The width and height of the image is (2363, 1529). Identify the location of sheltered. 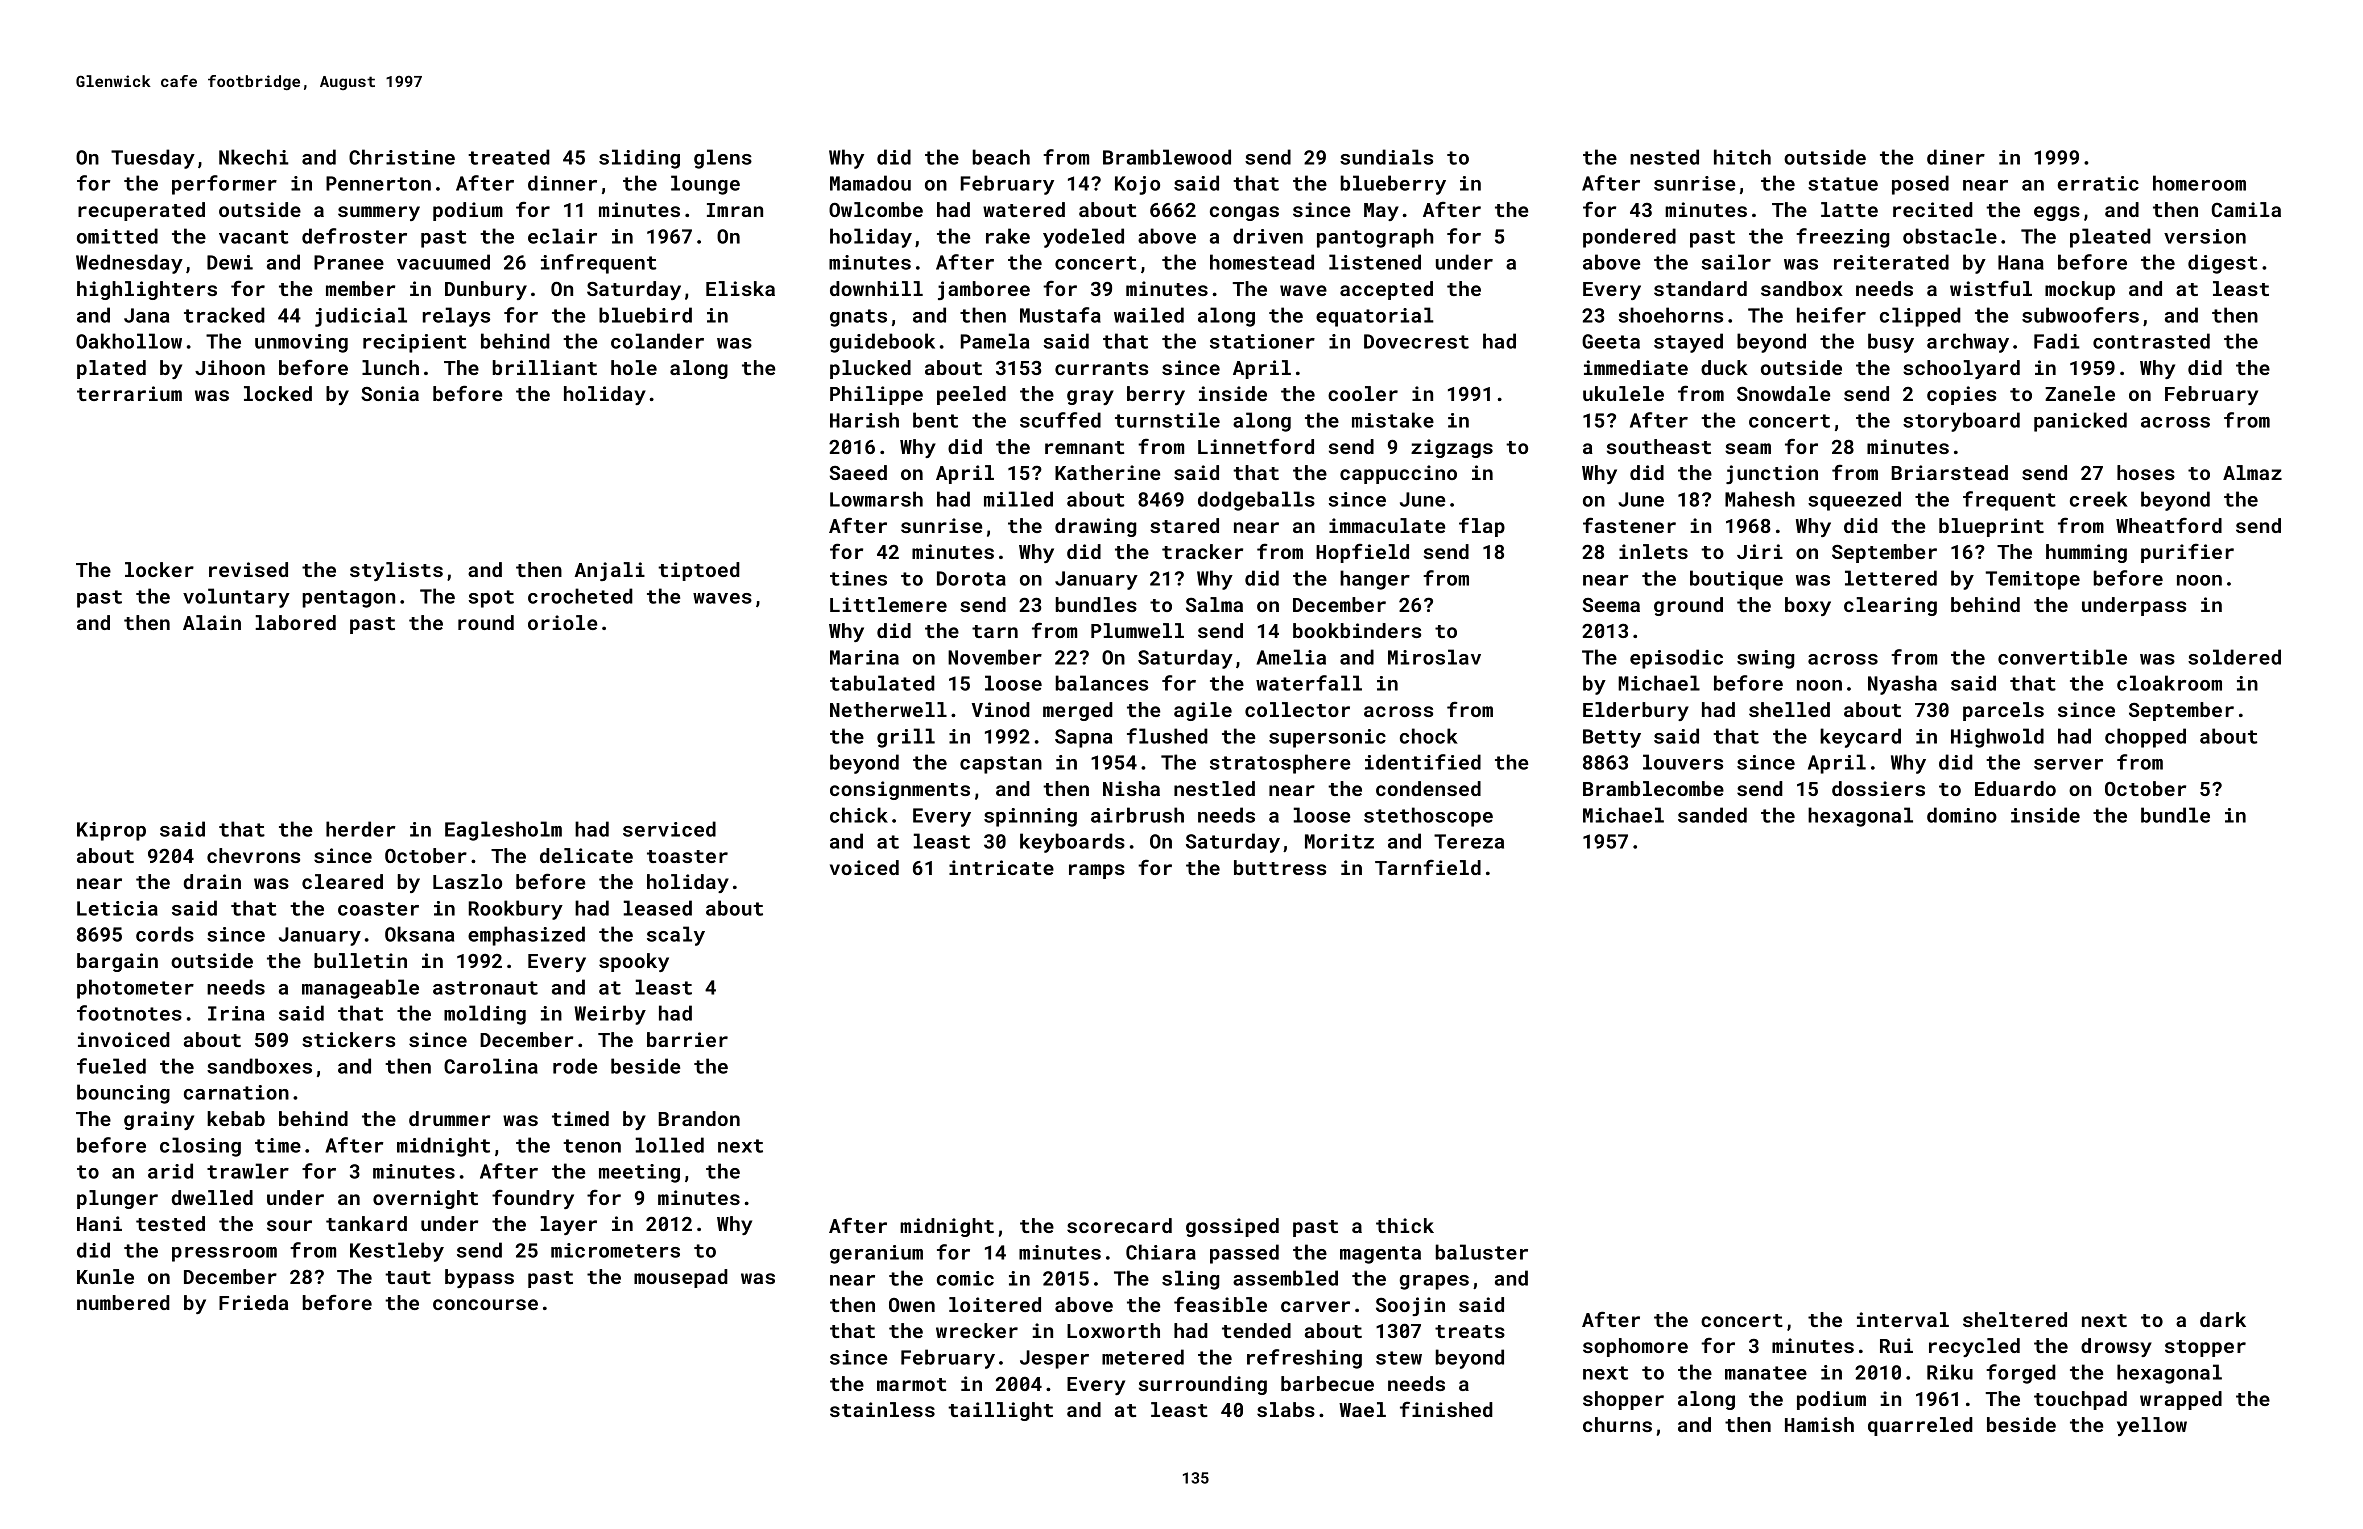
(2015, 1319).
